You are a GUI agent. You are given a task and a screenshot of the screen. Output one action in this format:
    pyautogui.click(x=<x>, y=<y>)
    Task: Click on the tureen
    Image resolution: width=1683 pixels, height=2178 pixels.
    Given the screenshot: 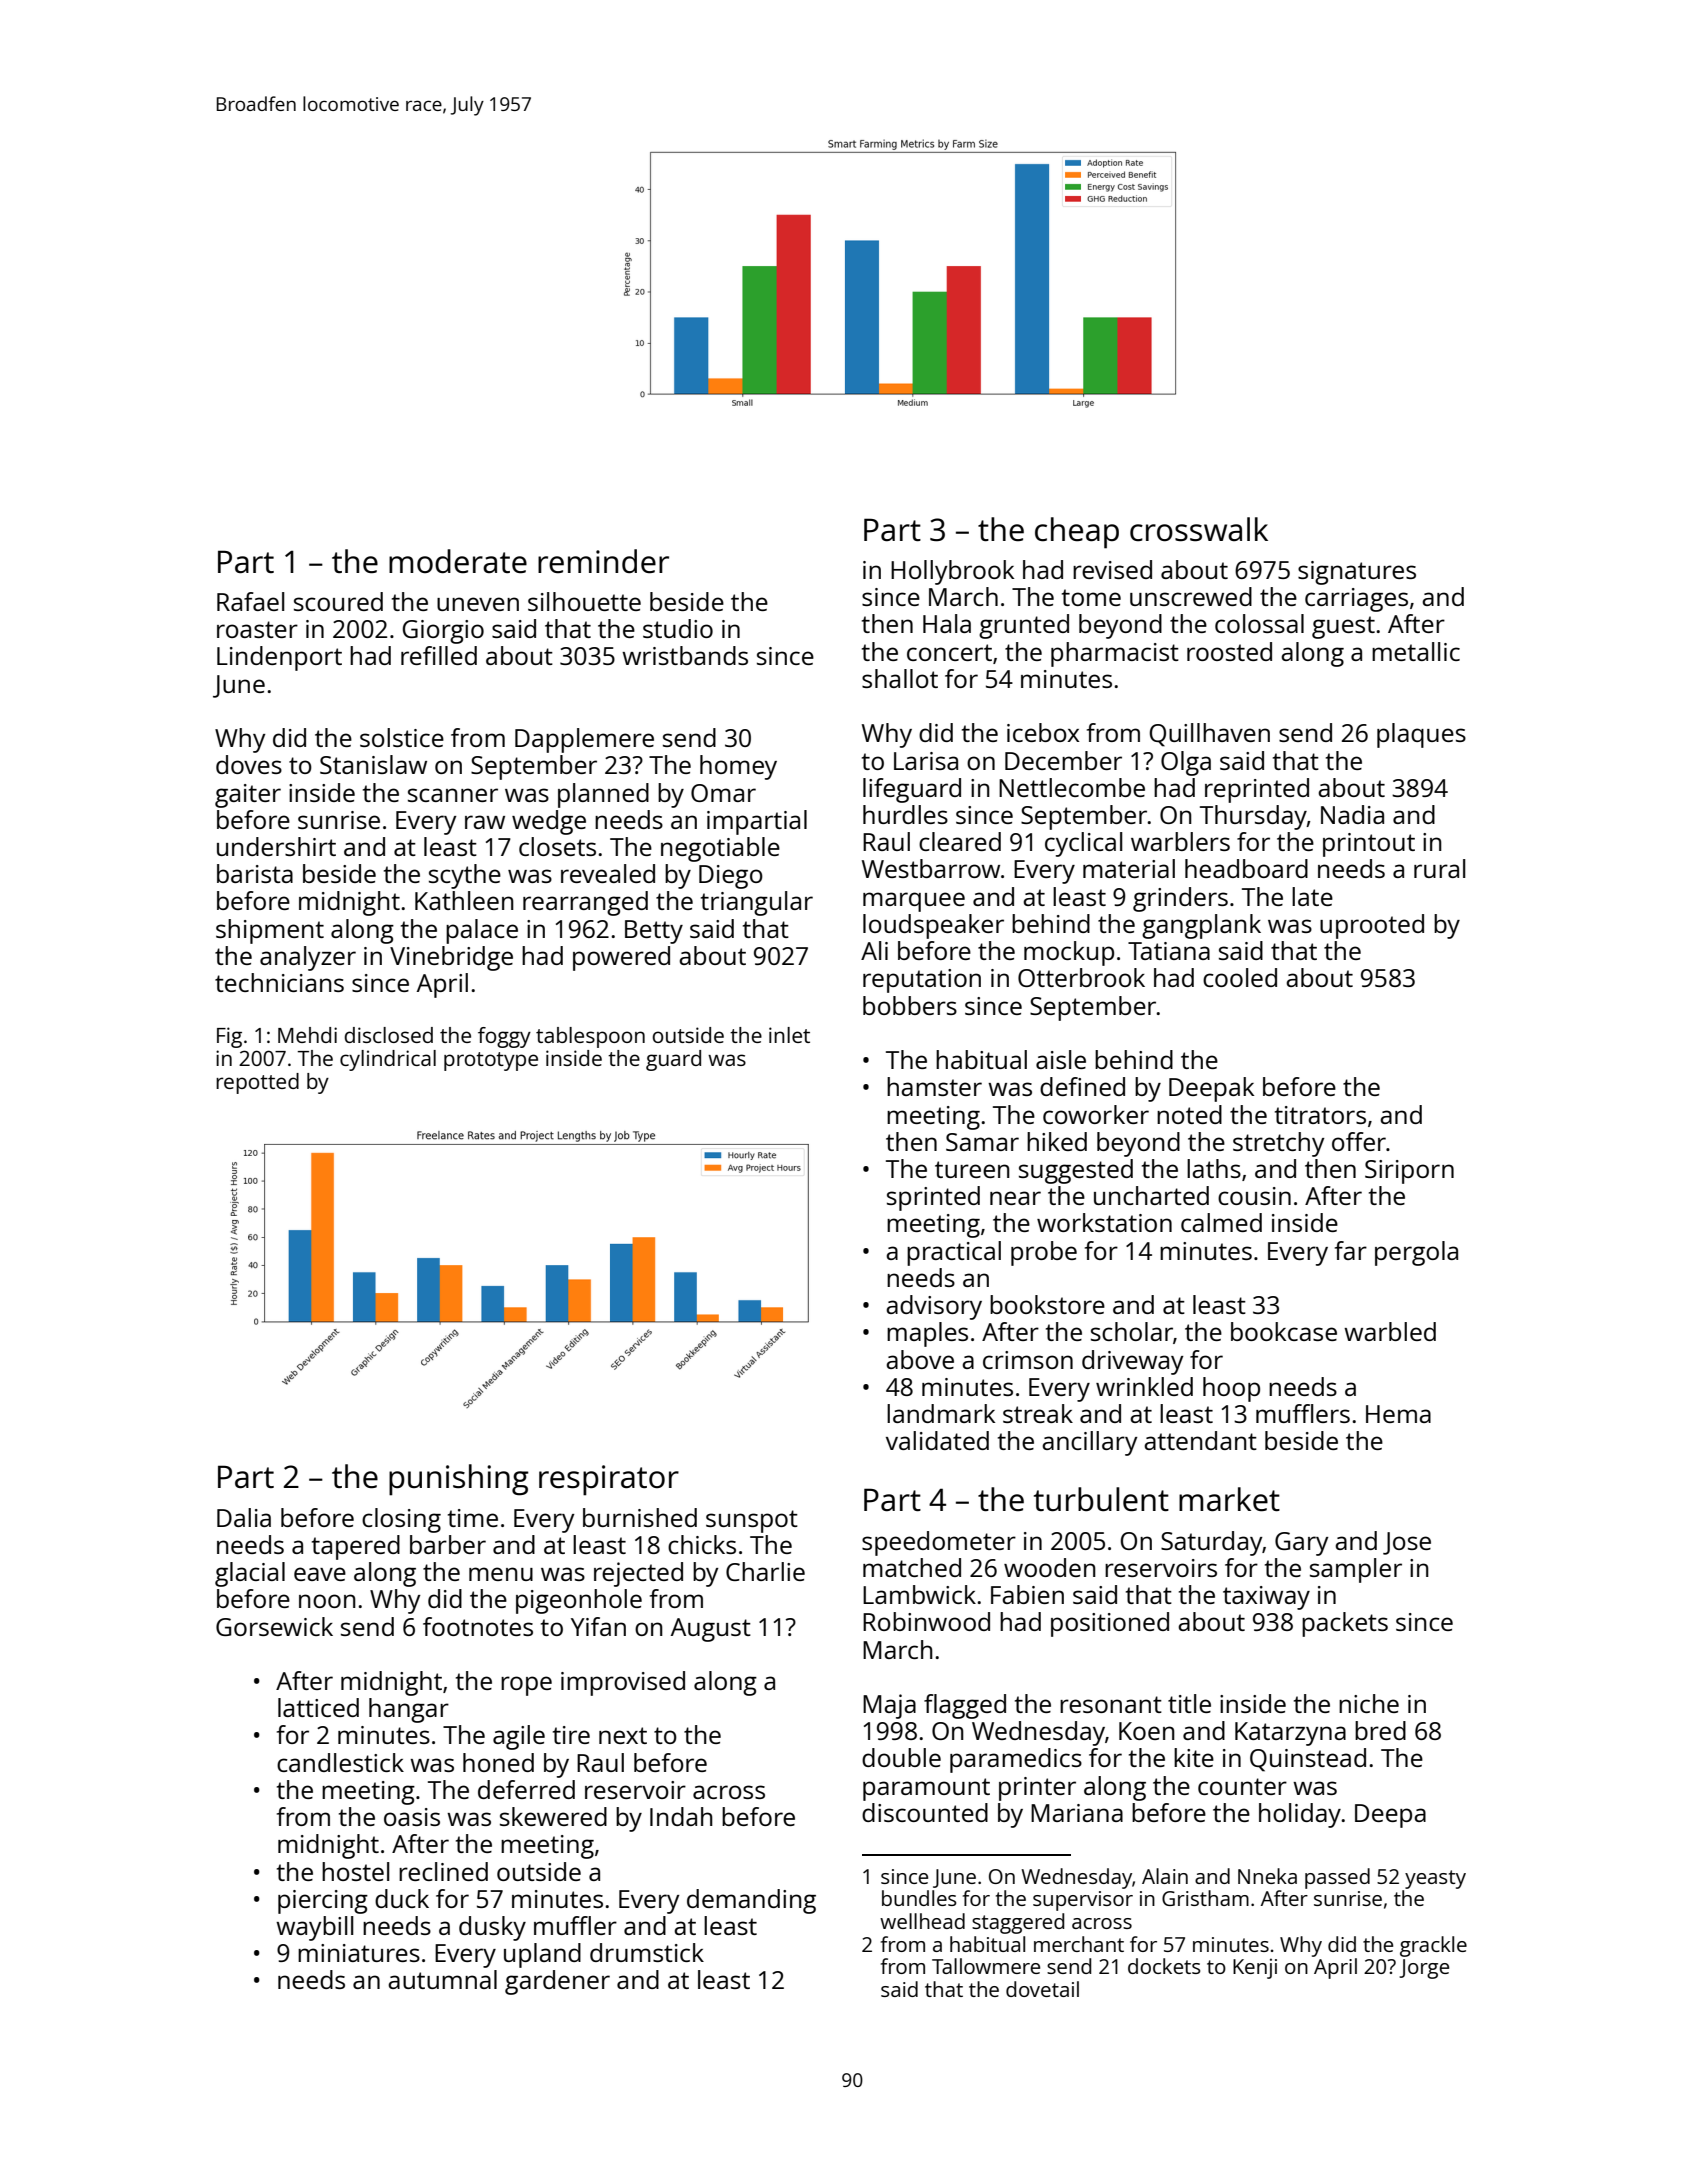 What is the action you would take?
    pyautogui.click(x=972, y=1169)
